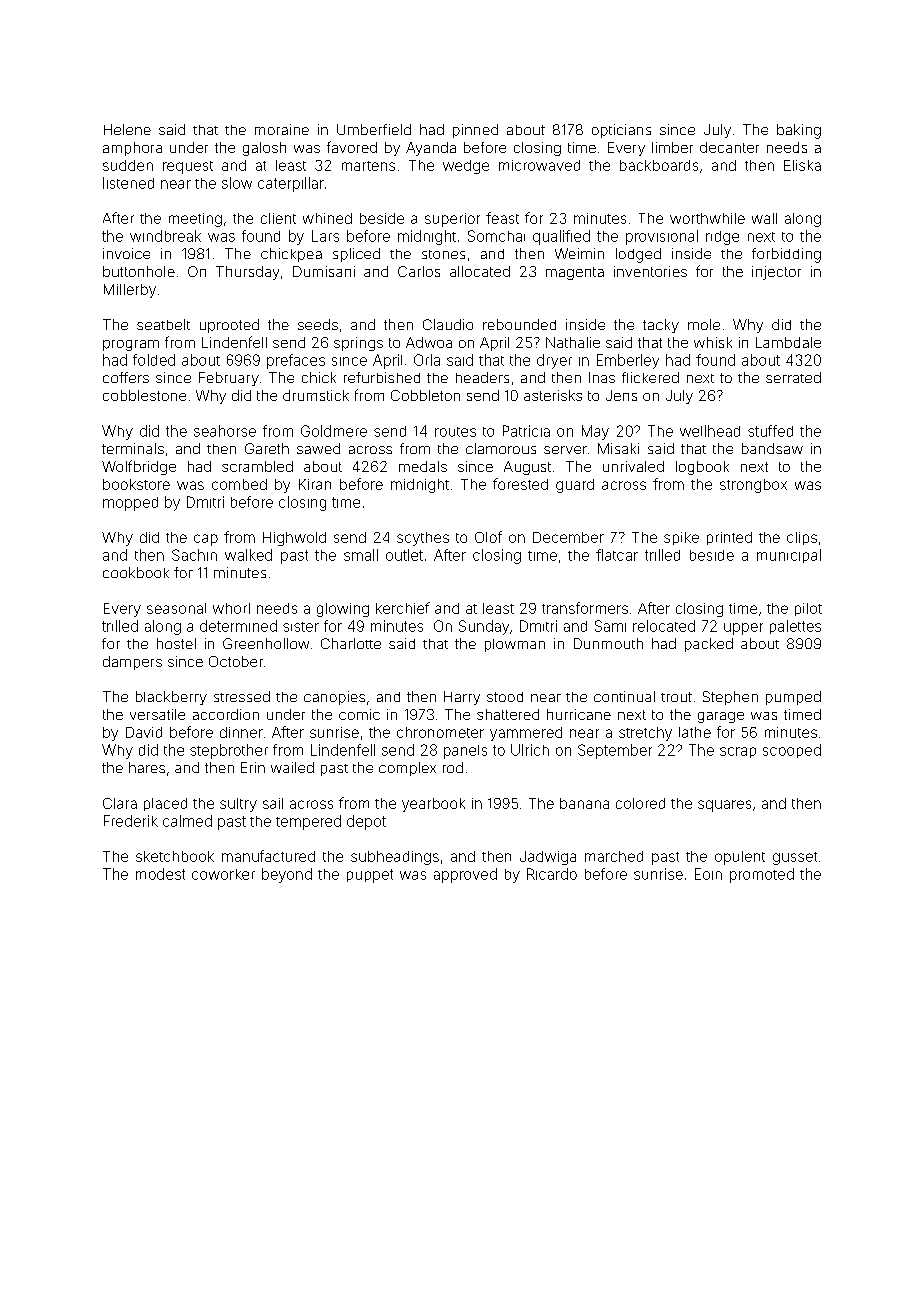 The image size is (924, 1308). Describe the element at coordinates (496, 236) in the document. I see `Somchai` at that location.
